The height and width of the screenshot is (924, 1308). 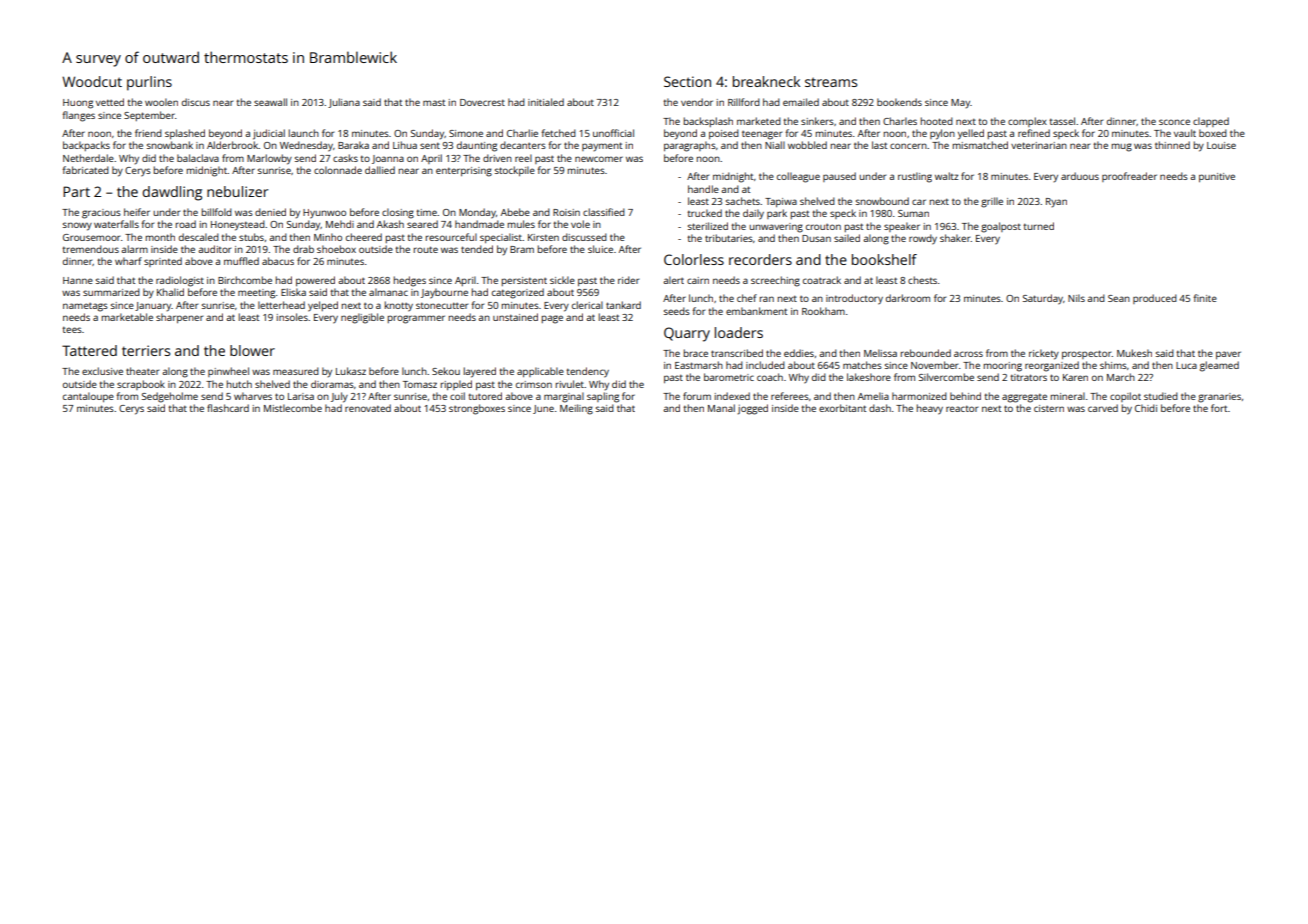 I want to click on casks, so click(x=345, y=158).
